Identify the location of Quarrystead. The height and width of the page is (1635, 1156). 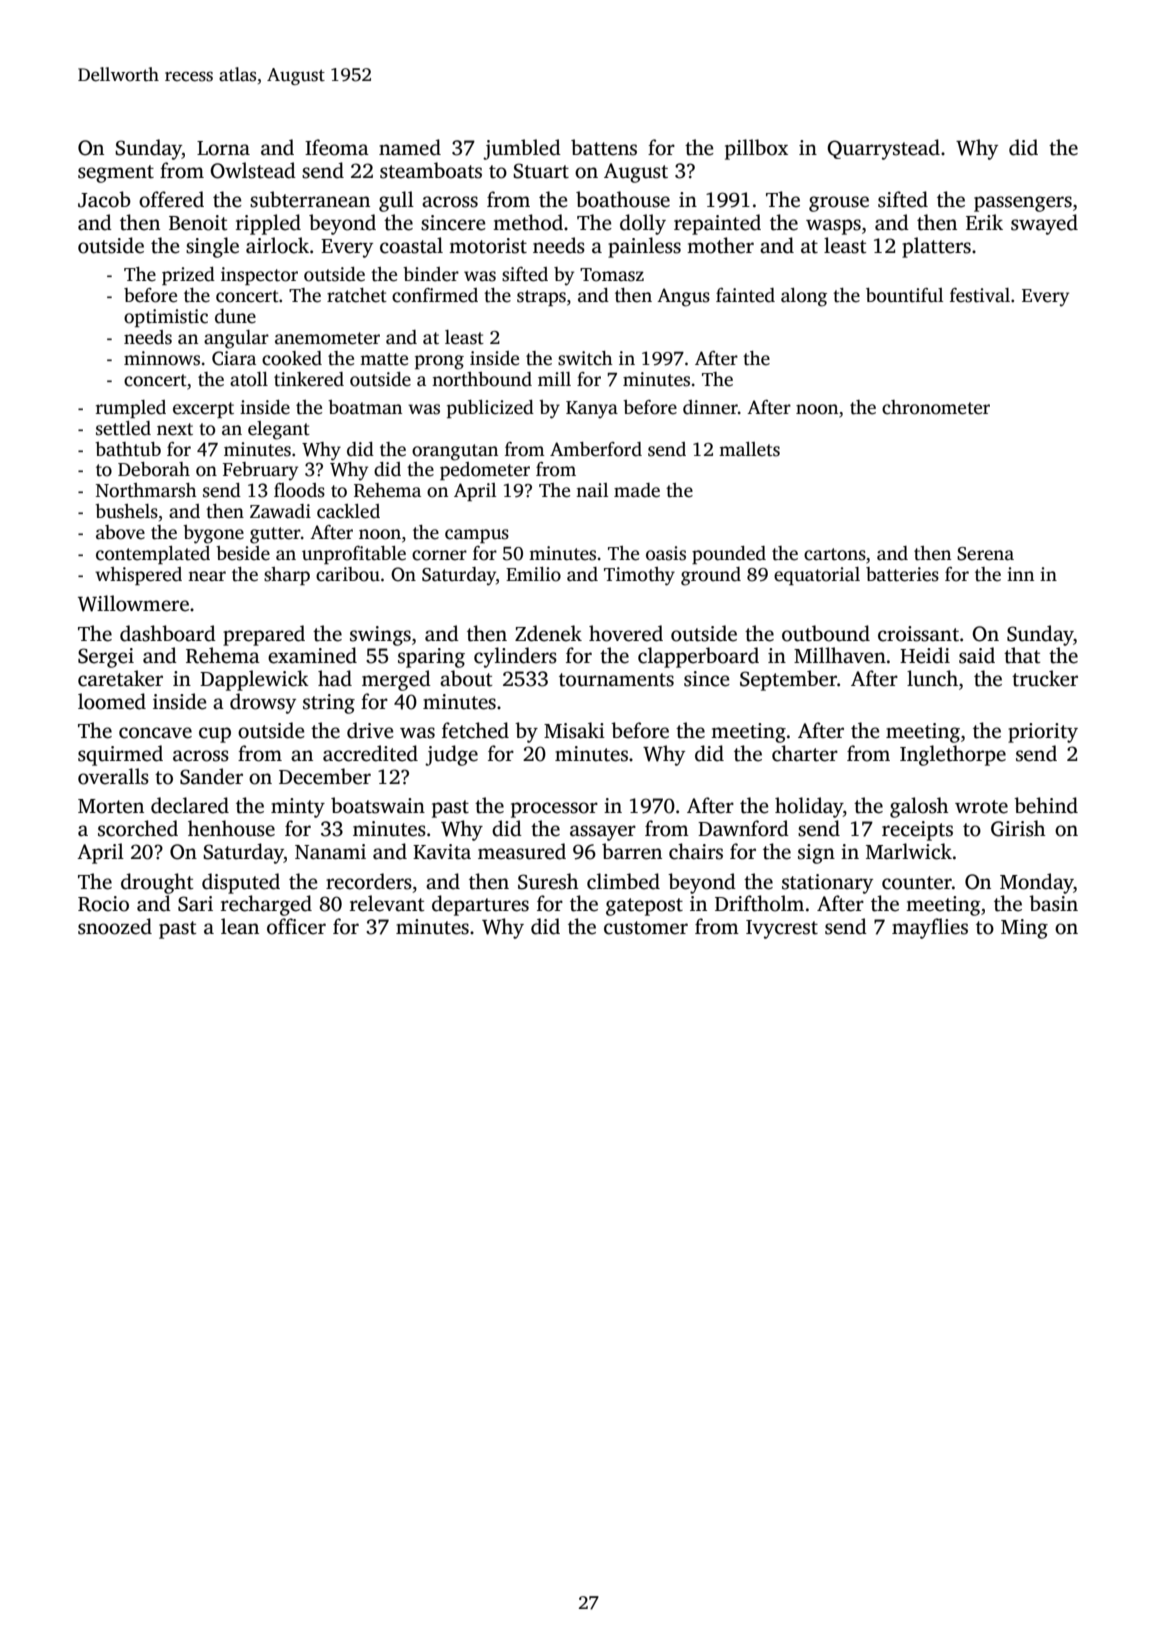
(883, 149).
